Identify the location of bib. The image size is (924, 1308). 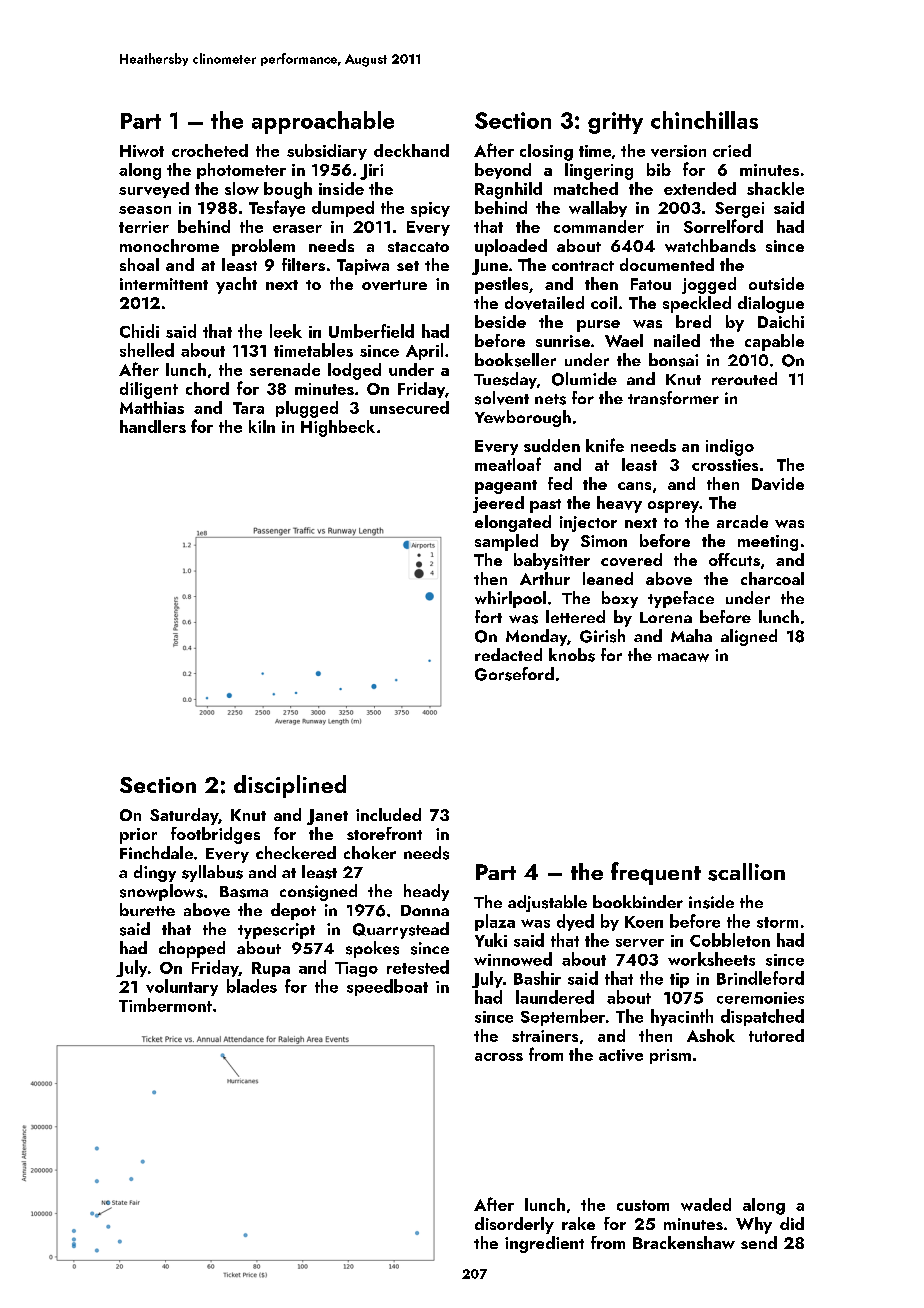
(659, 169).
